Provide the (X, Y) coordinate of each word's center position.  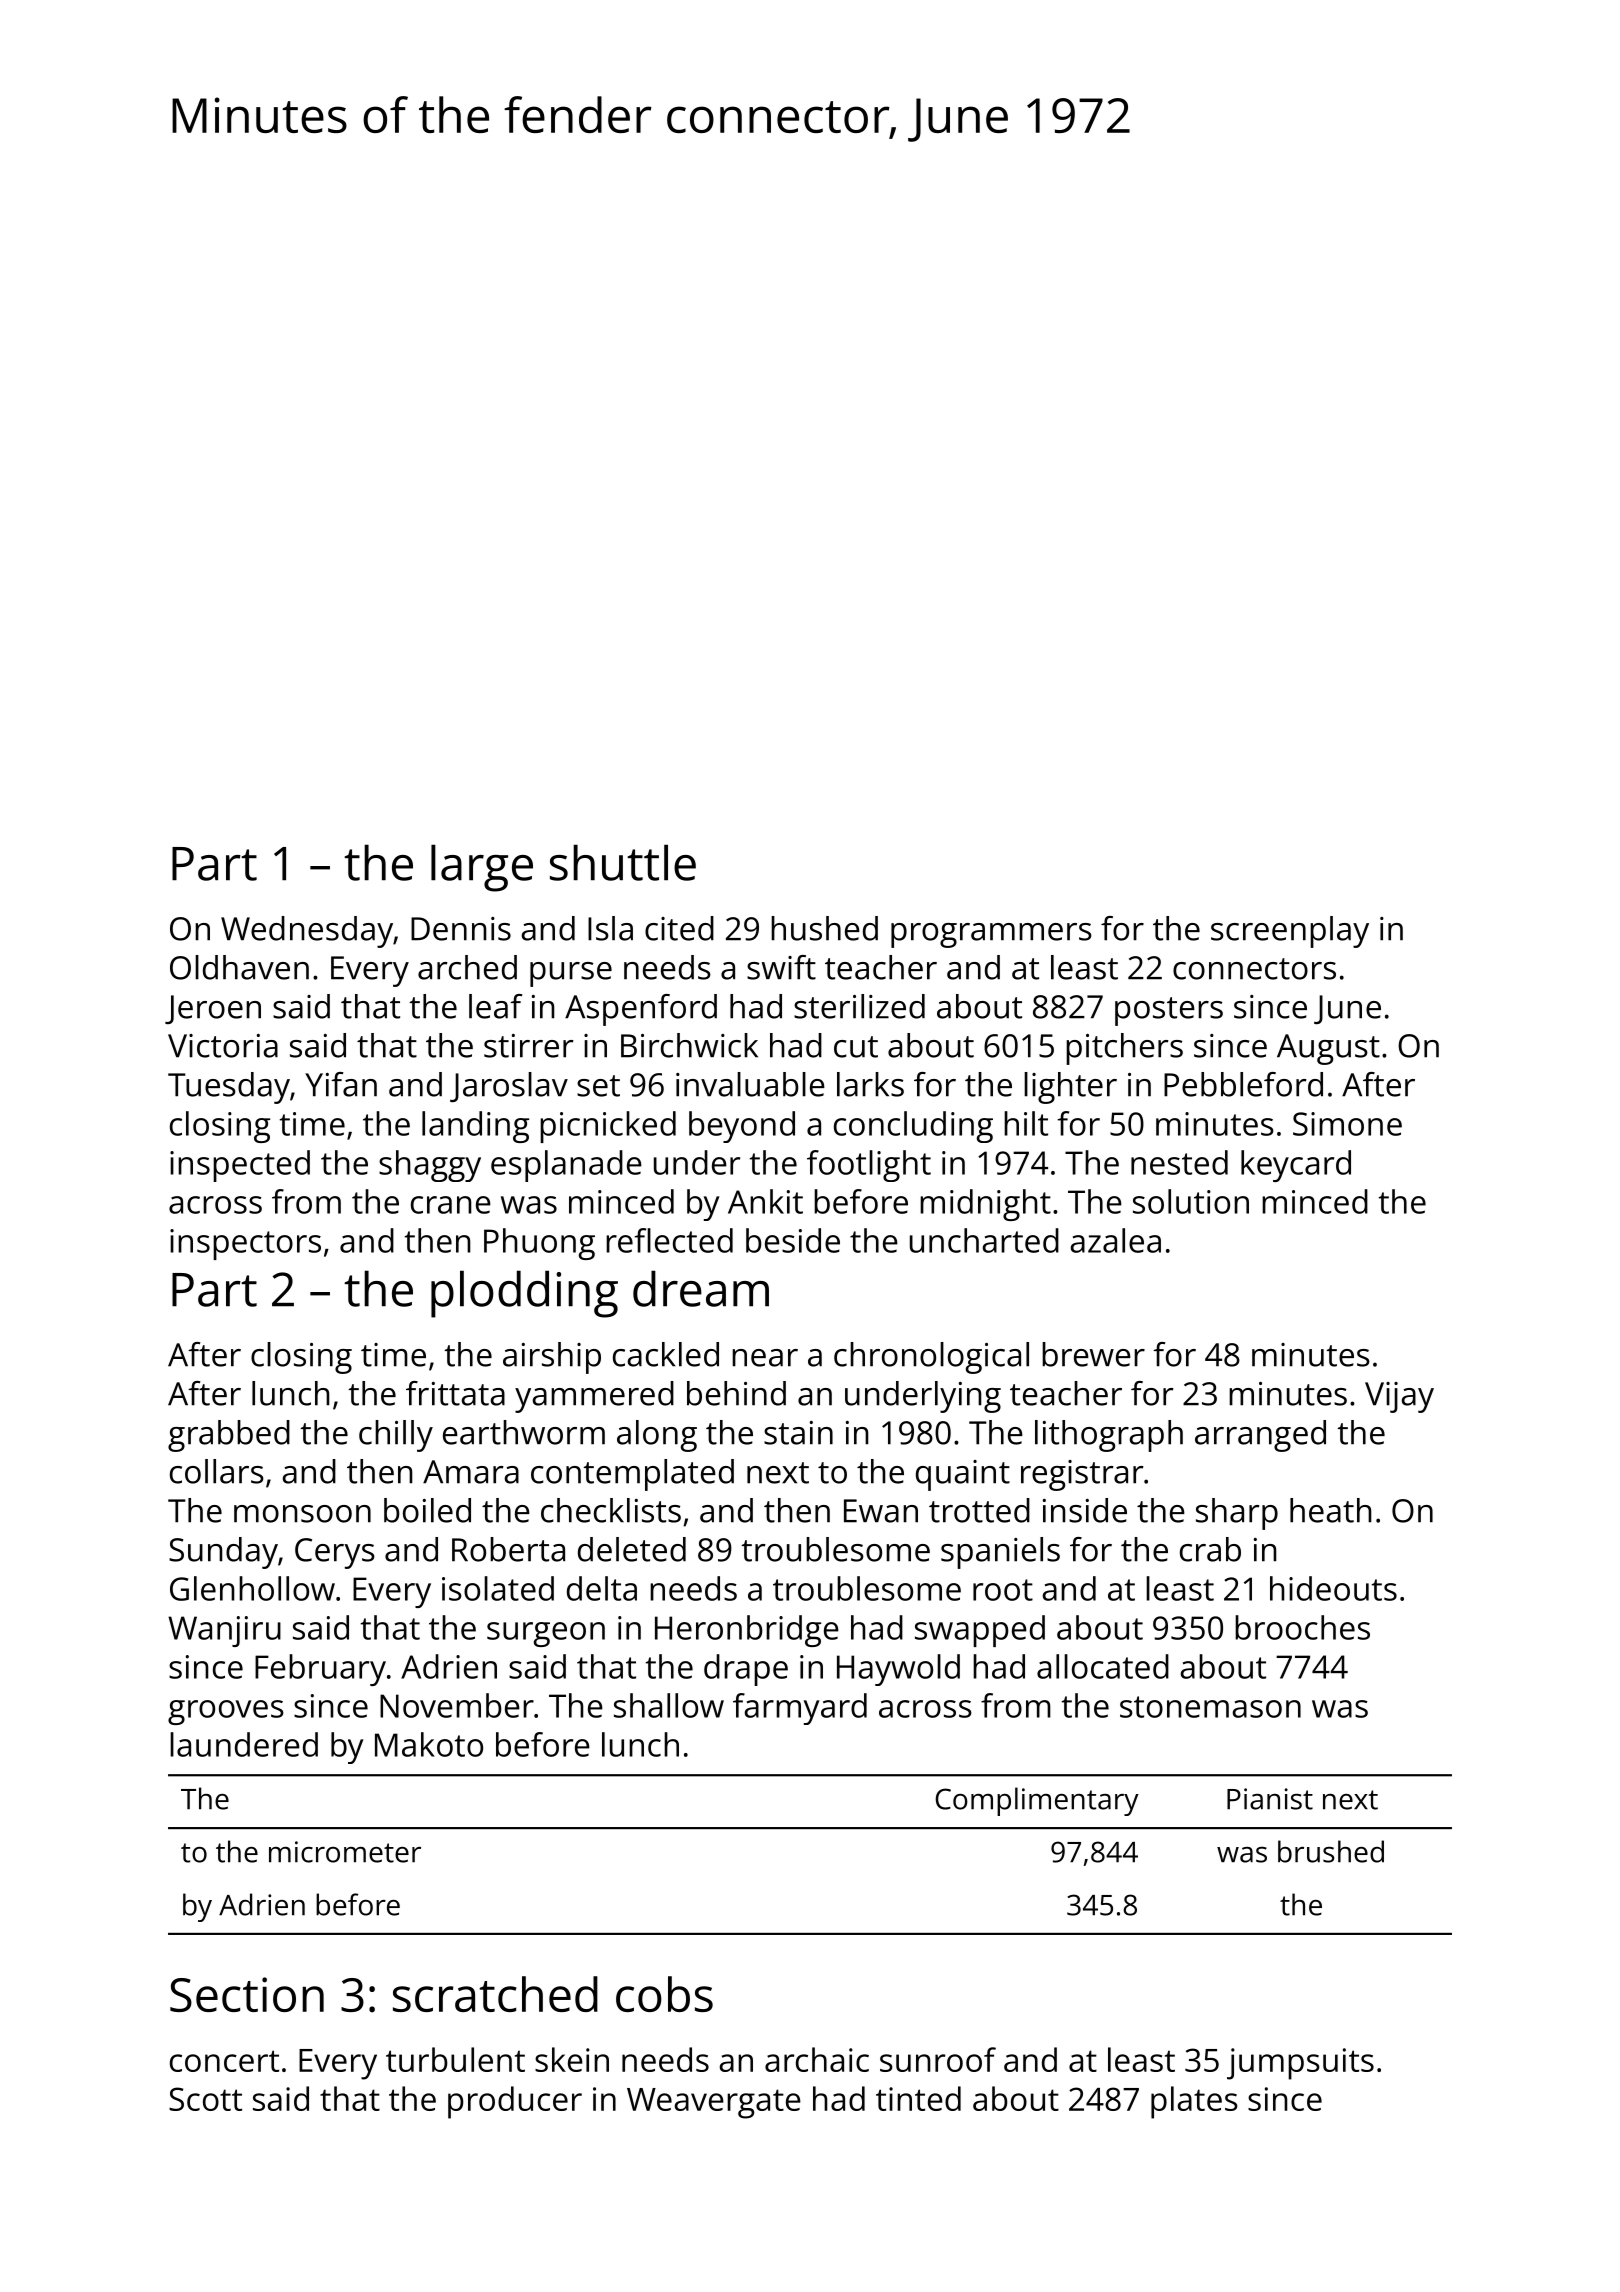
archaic (817, 2059)
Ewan (881, 1511)
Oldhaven (239, 967)
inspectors (245, 1244)
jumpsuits (1300, 2064)
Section (247, 1994)
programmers (991, 935)
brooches (1302, 1627)
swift (781, 967)
